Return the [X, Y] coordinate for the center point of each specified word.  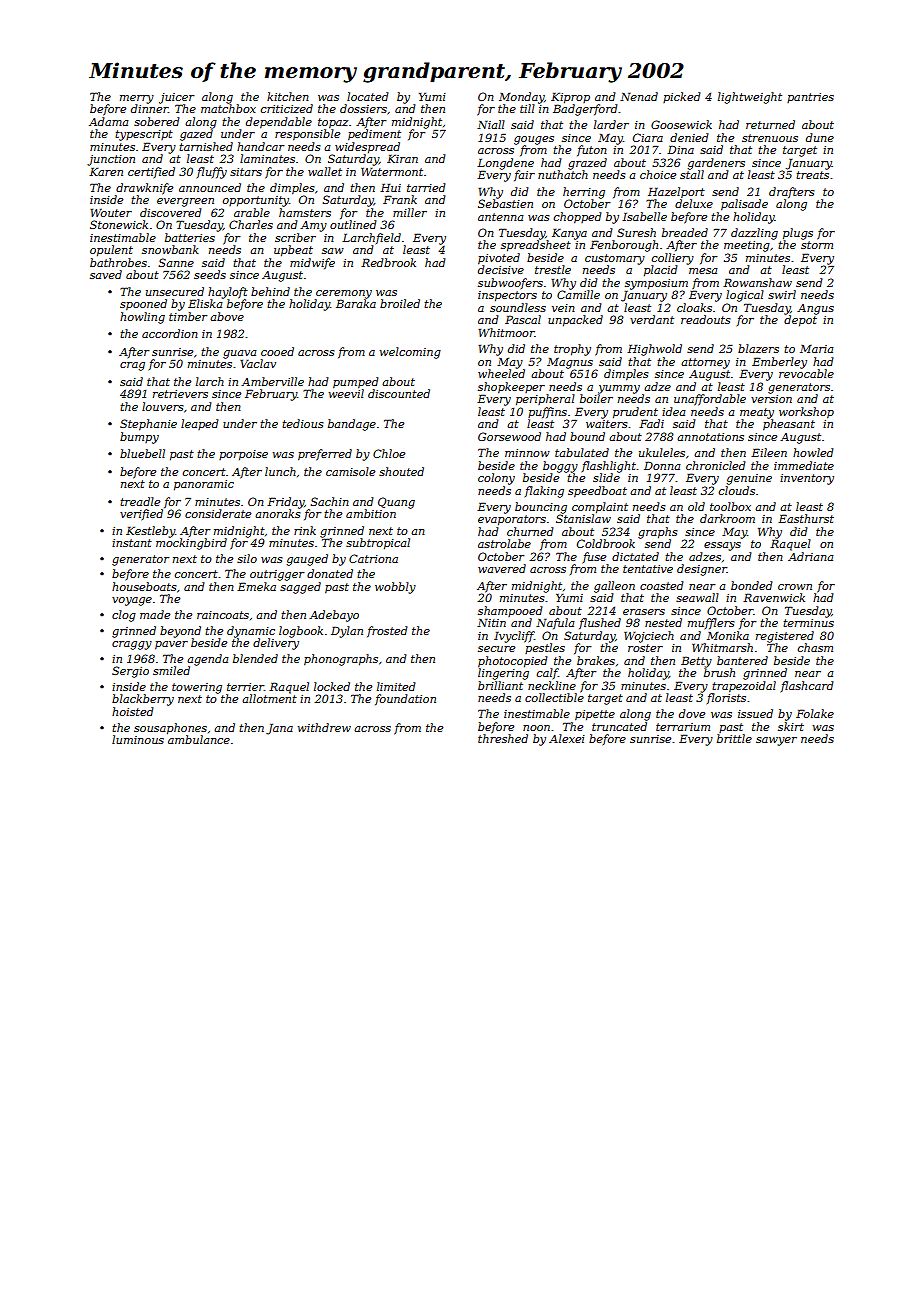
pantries [810, 98]
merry [137, 99]
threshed [503, 738]
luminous [138, 739]
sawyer [776, 741]
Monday [521, 98]
